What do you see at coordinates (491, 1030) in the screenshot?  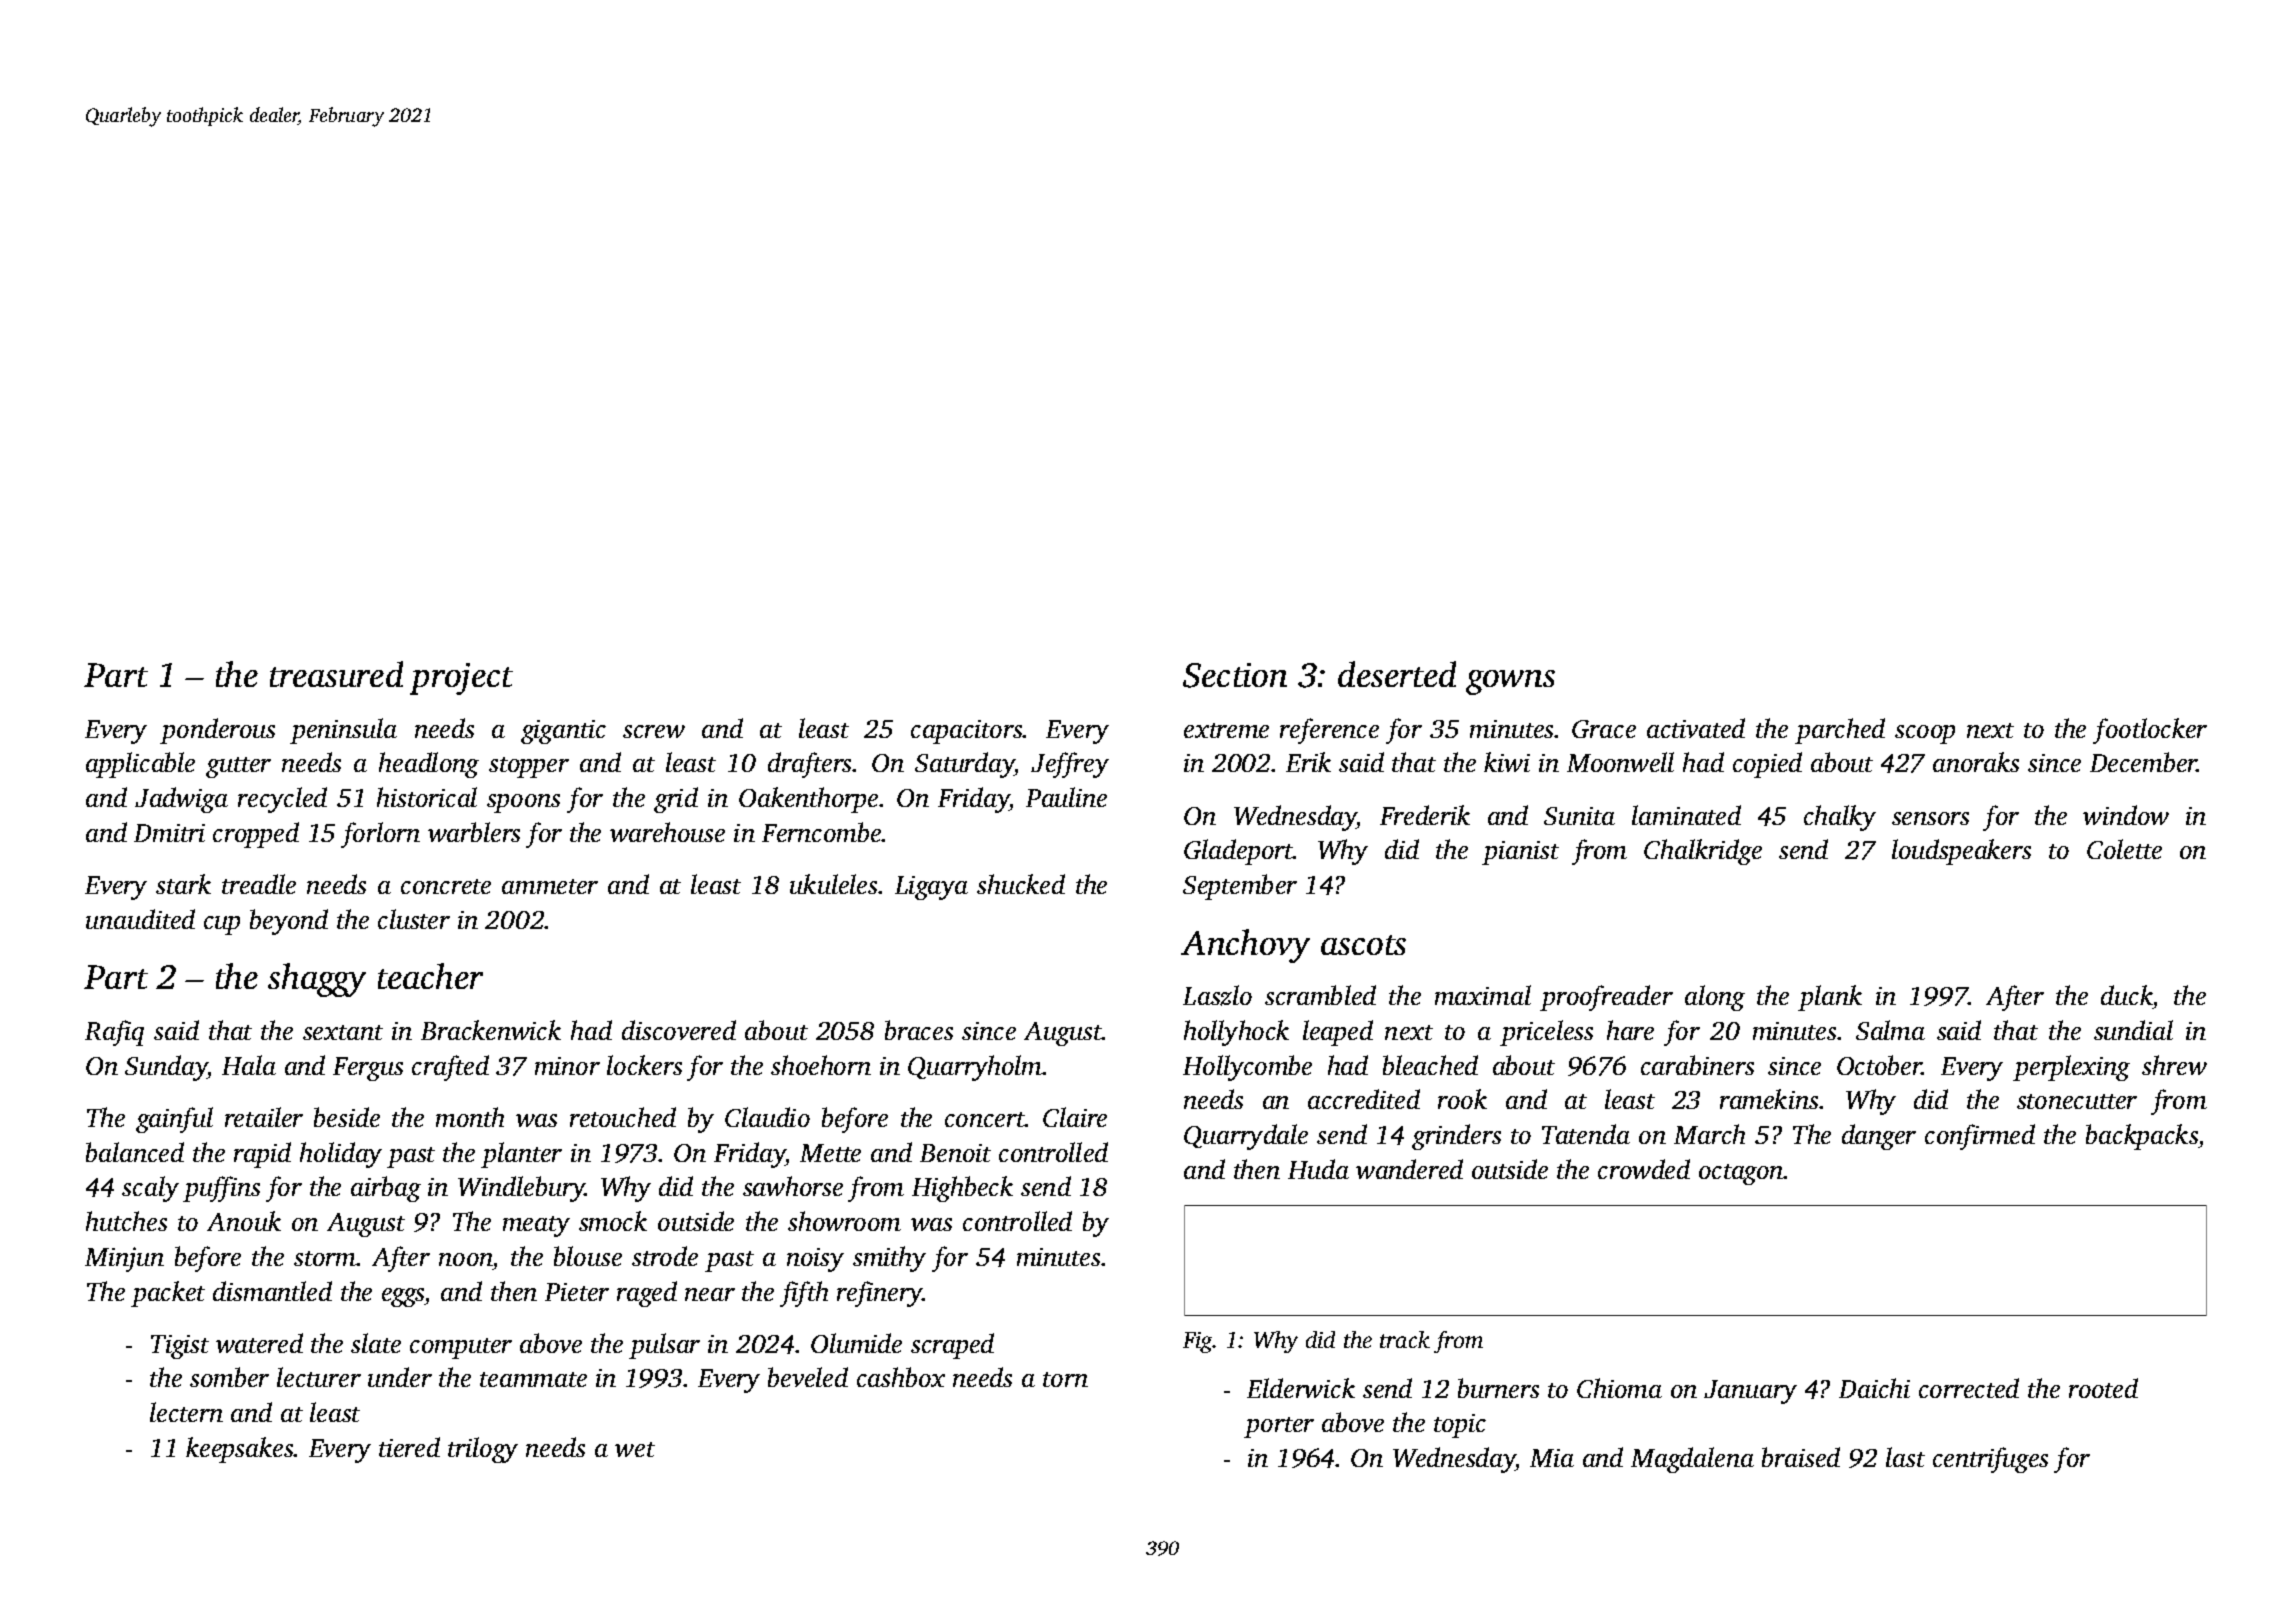 I see `Brackenwick` at bounding box center [491, 1030].
